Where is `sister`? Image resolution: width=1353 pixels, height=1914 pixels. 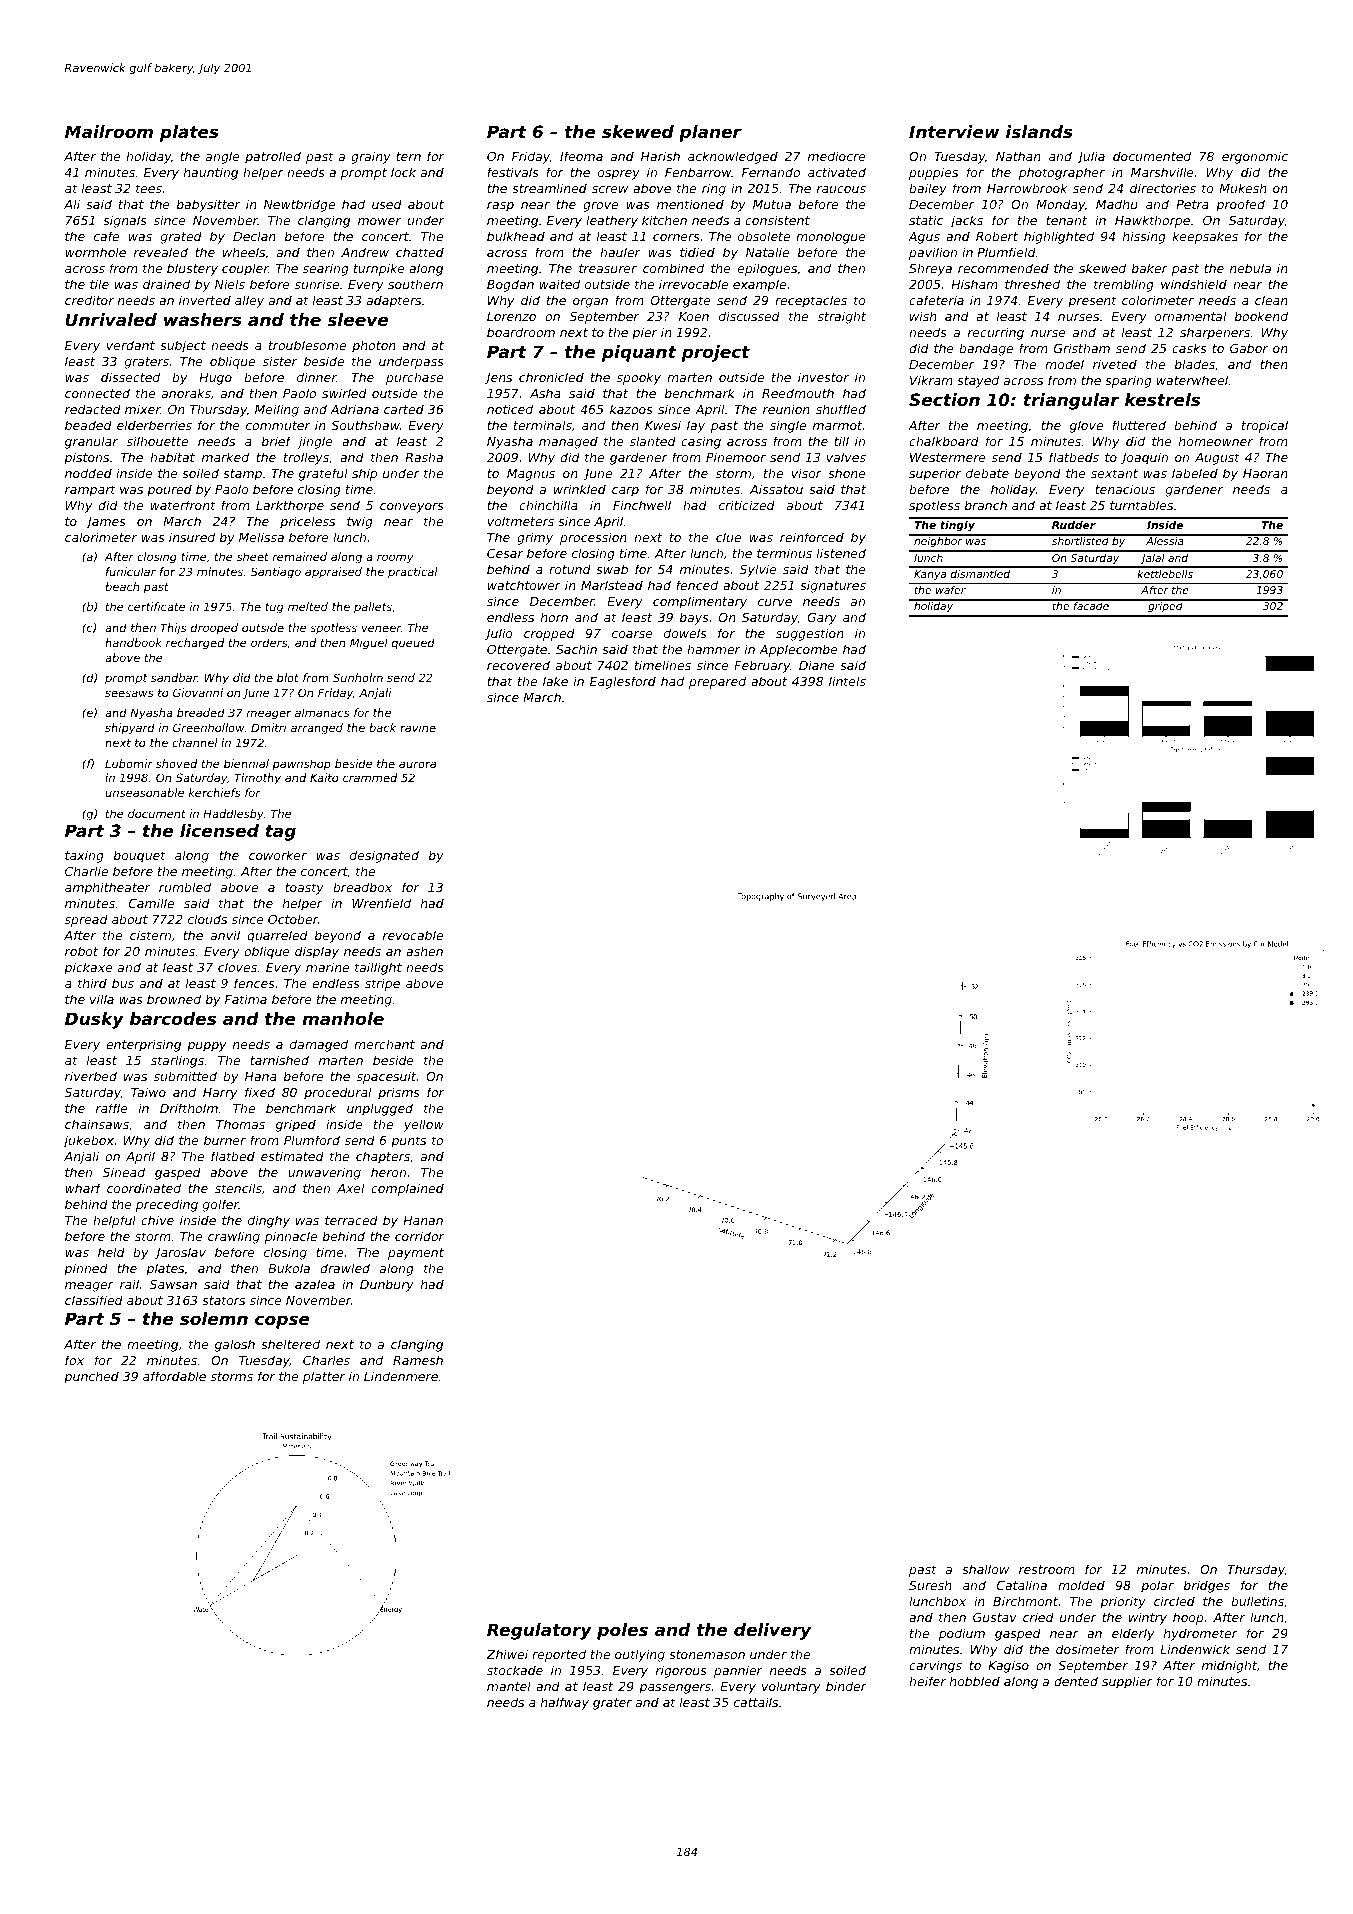
sister is located at coordinates (280, 361).
